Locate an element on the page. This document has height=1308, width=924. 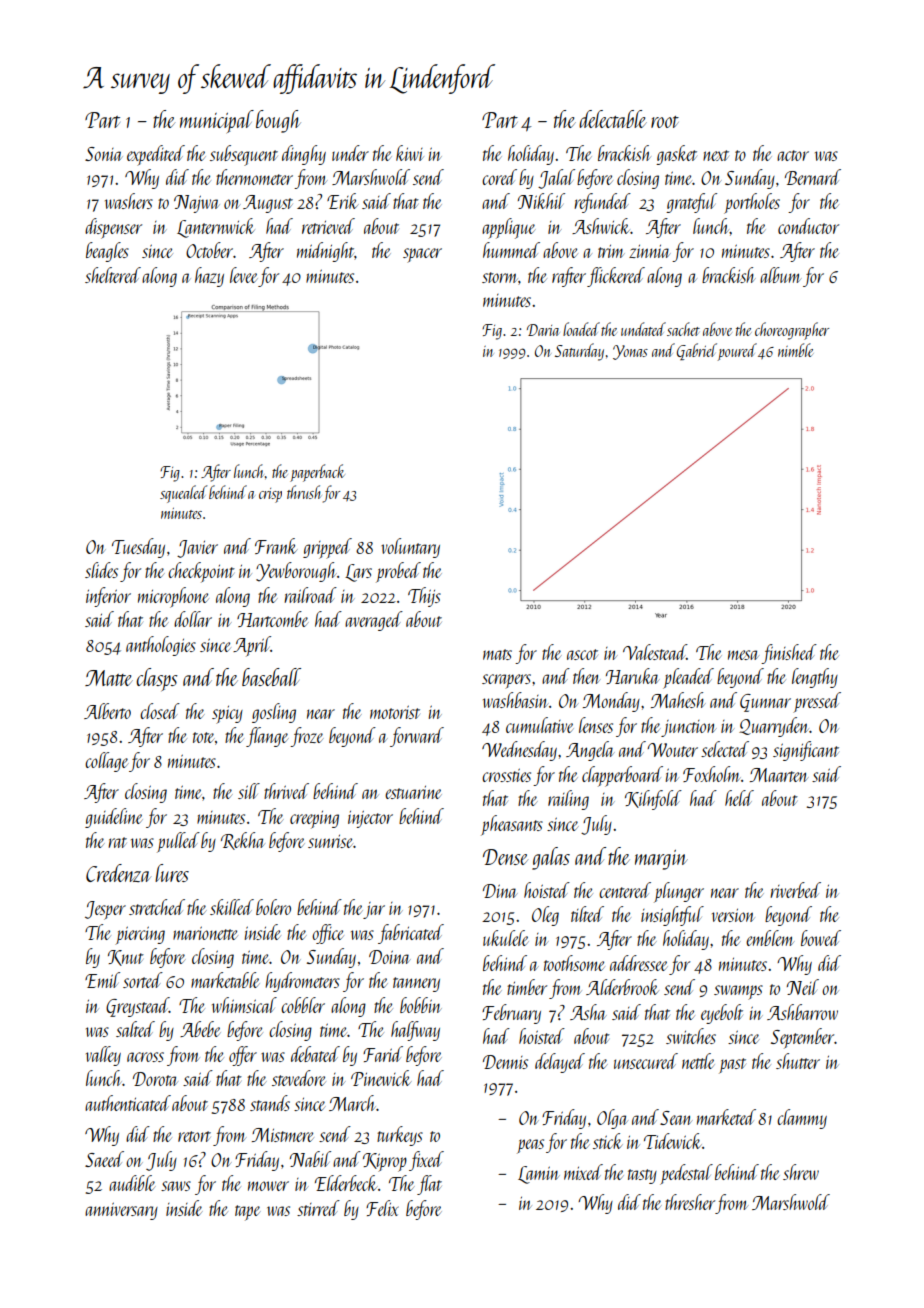
anniversary is located at coordinates (121, 1211).
